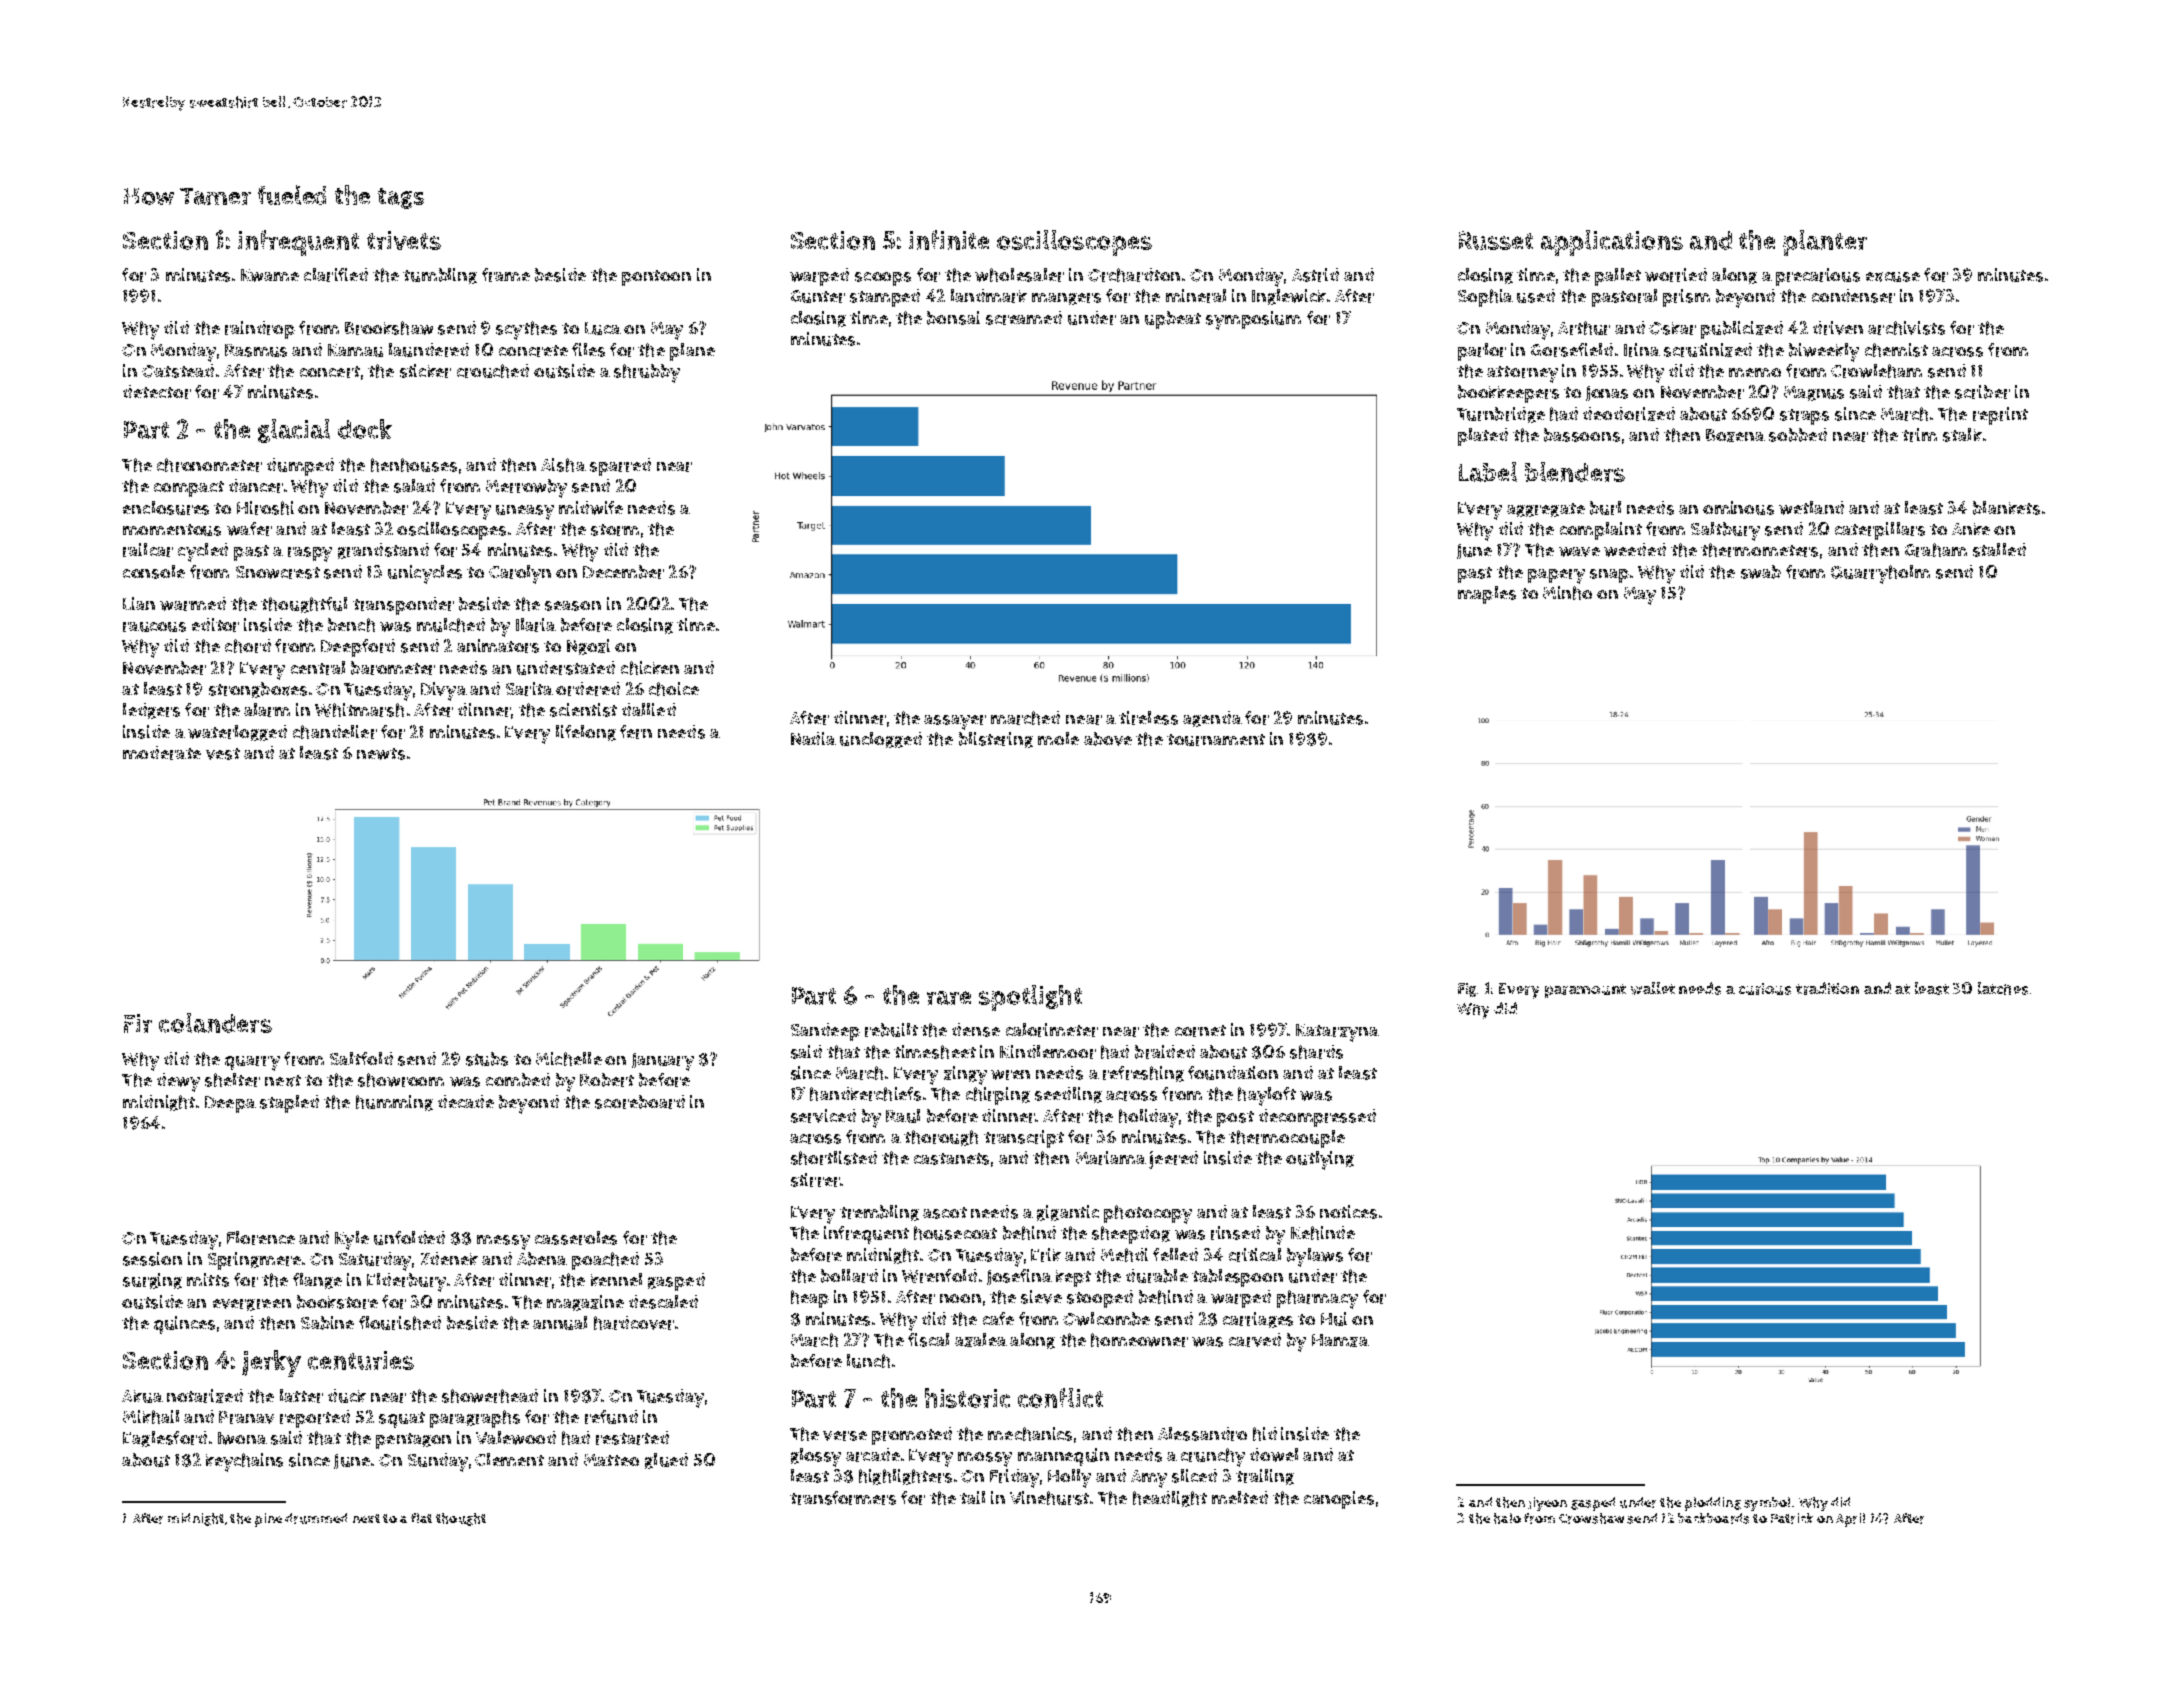  I want to click on halo, so click(1507, 1518).
